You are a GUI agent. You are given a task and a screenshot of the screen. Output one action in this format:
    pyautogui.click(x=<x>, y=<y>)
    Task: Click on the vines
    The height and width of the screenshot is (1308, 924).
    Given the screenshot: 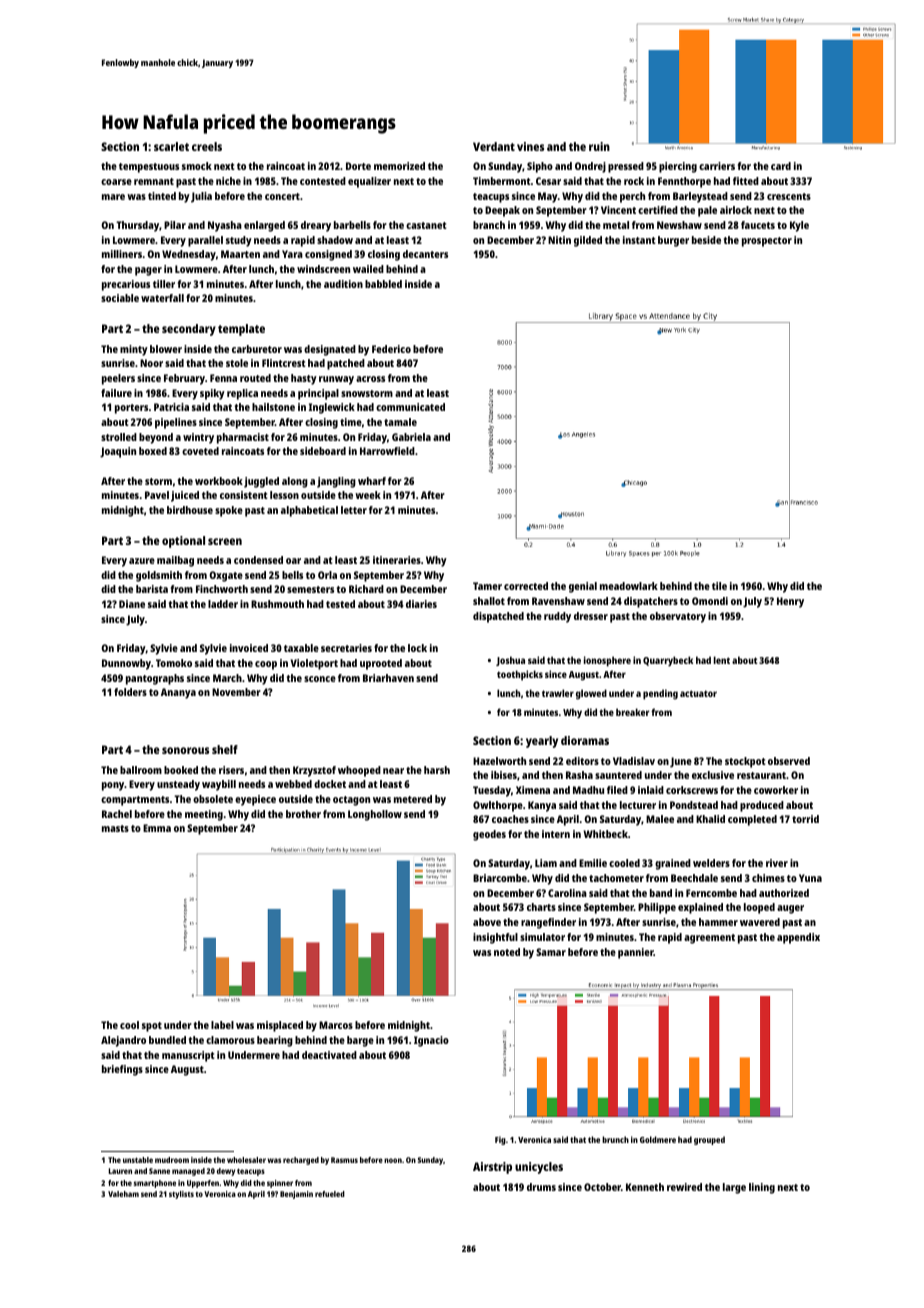 What is the action you would take?
    pyautogui.click(x=530, y=146)
